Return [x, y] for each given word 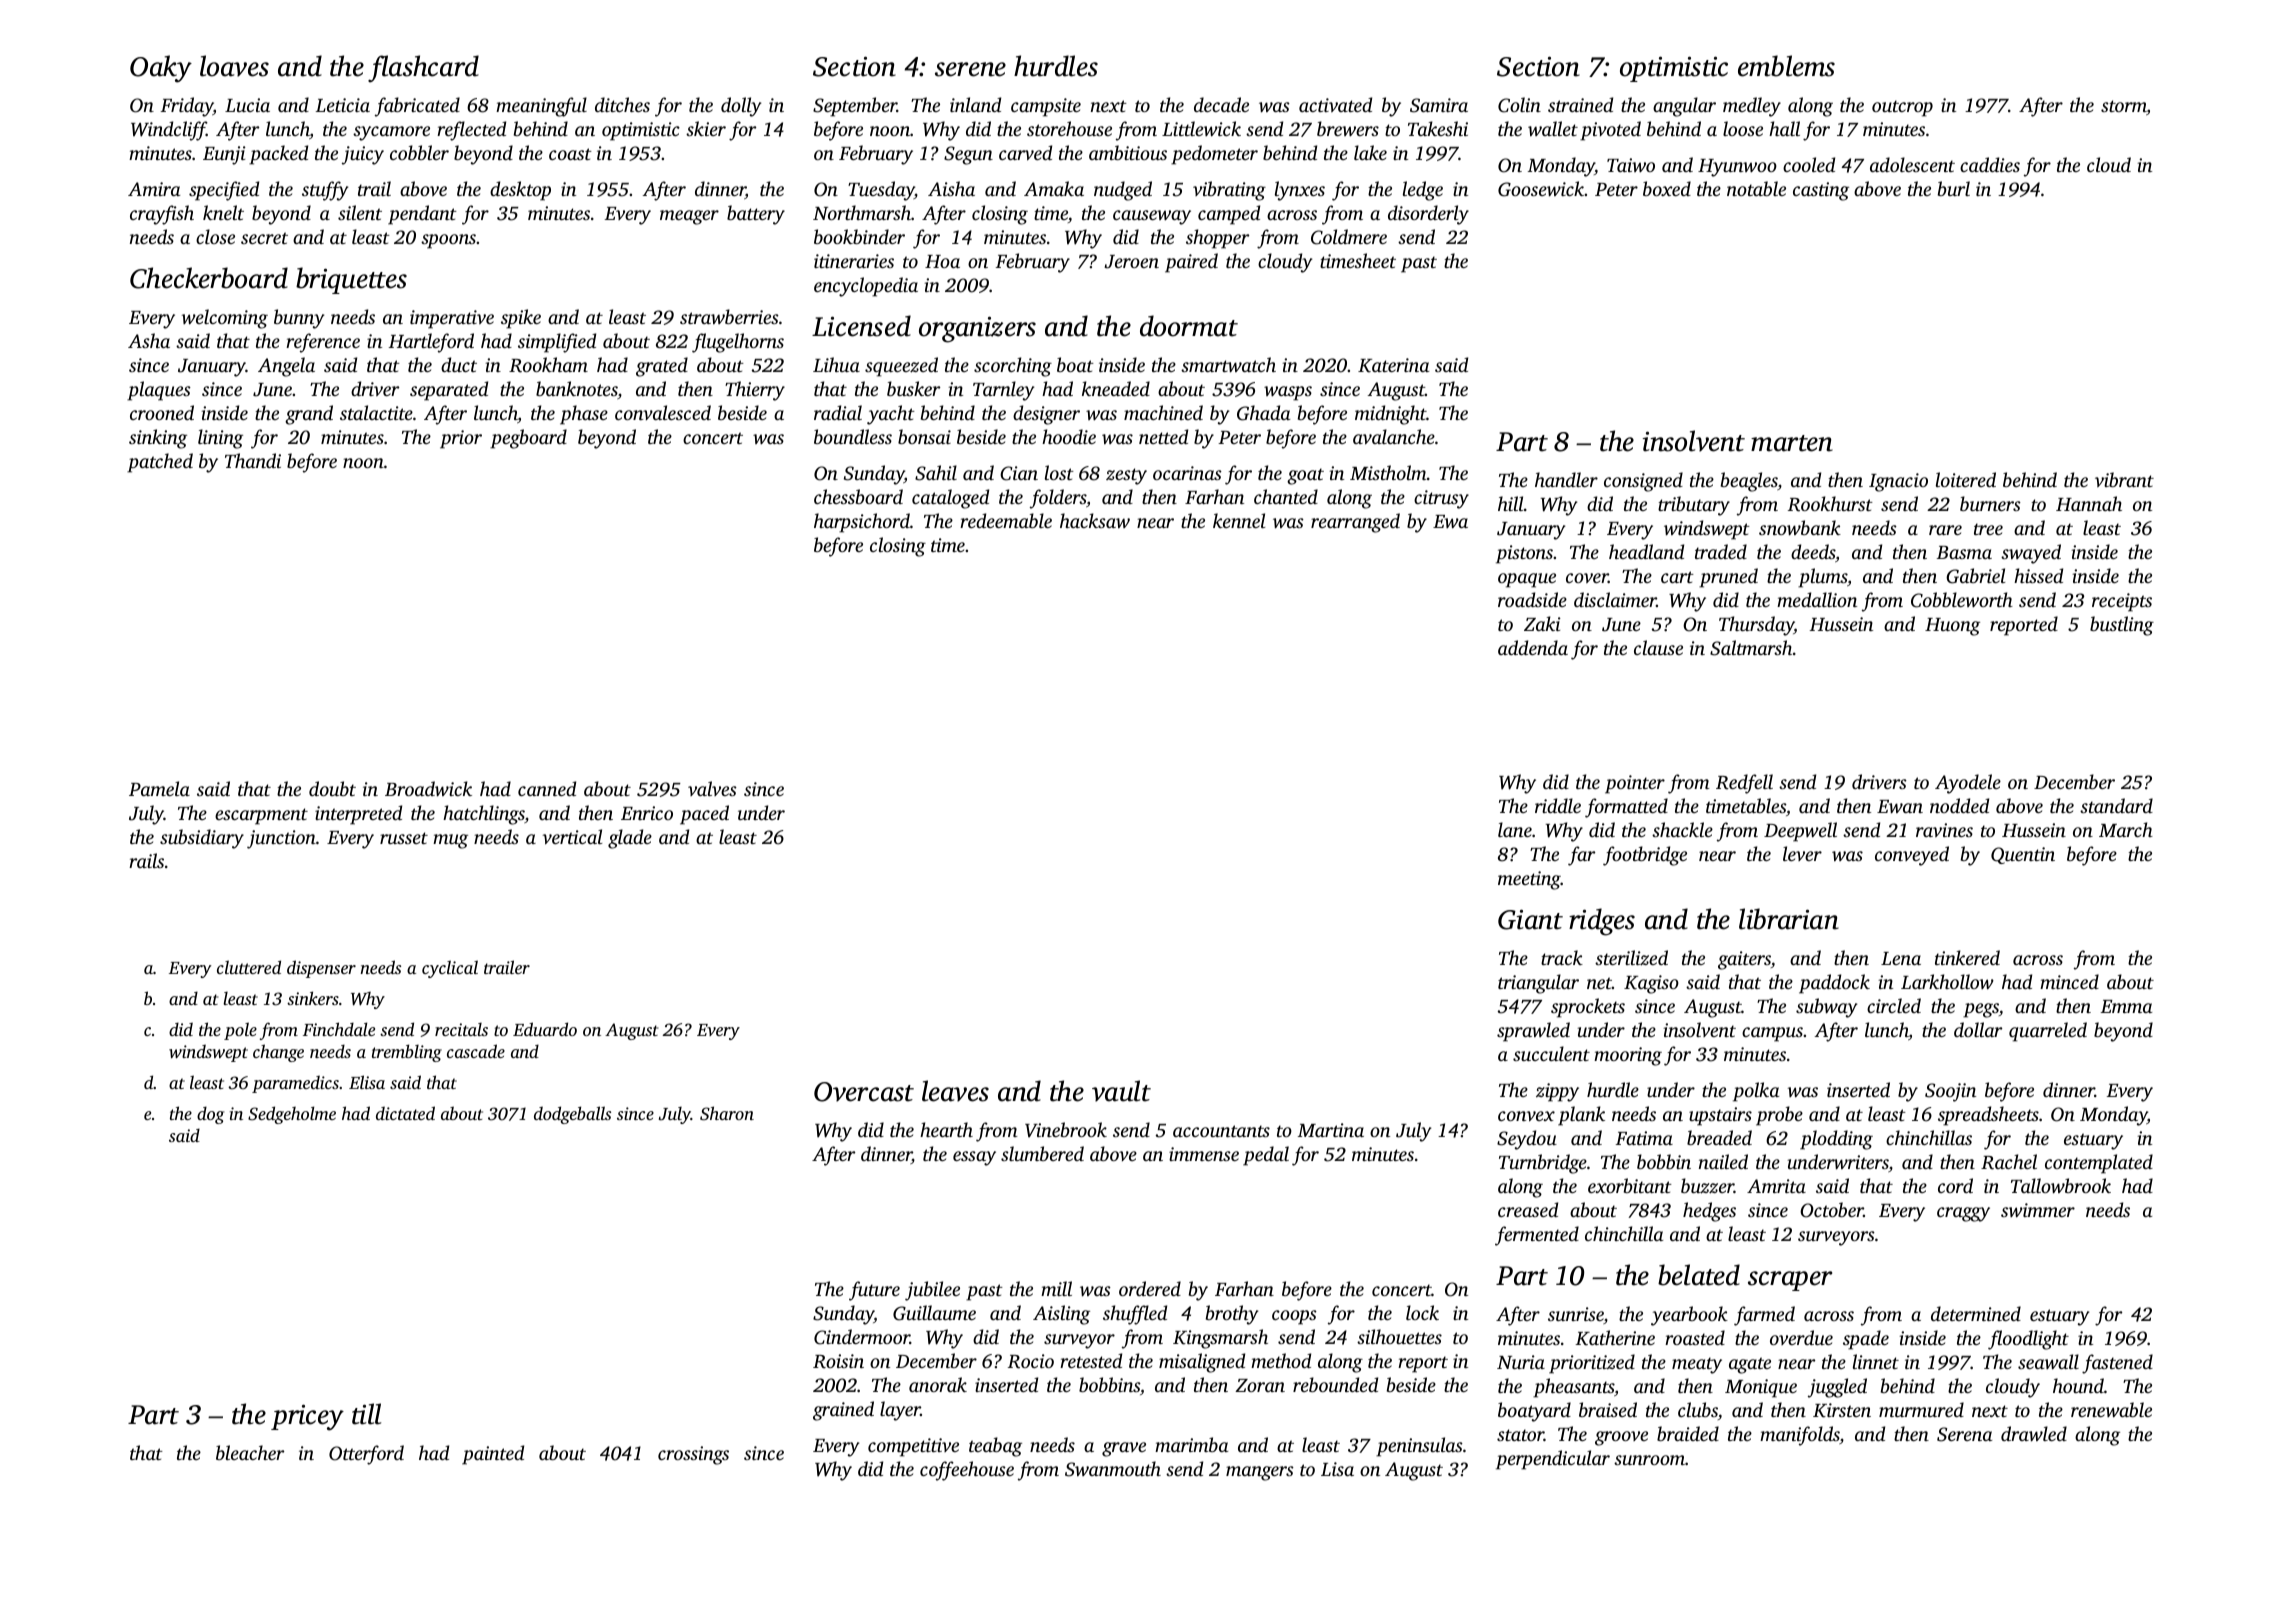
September [855, 107]
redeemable [1006, 520]
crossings [693, 1455]
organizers [977, 329]
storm [2124, 107]
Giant [1530, 919]
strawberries [729, 317]
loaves [234, 66]
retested [1091, 1360]
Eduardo [545, 1029]
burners [1990, 503]
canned [547, 788]
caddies [1990, 164]
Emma [2126, 1006]
